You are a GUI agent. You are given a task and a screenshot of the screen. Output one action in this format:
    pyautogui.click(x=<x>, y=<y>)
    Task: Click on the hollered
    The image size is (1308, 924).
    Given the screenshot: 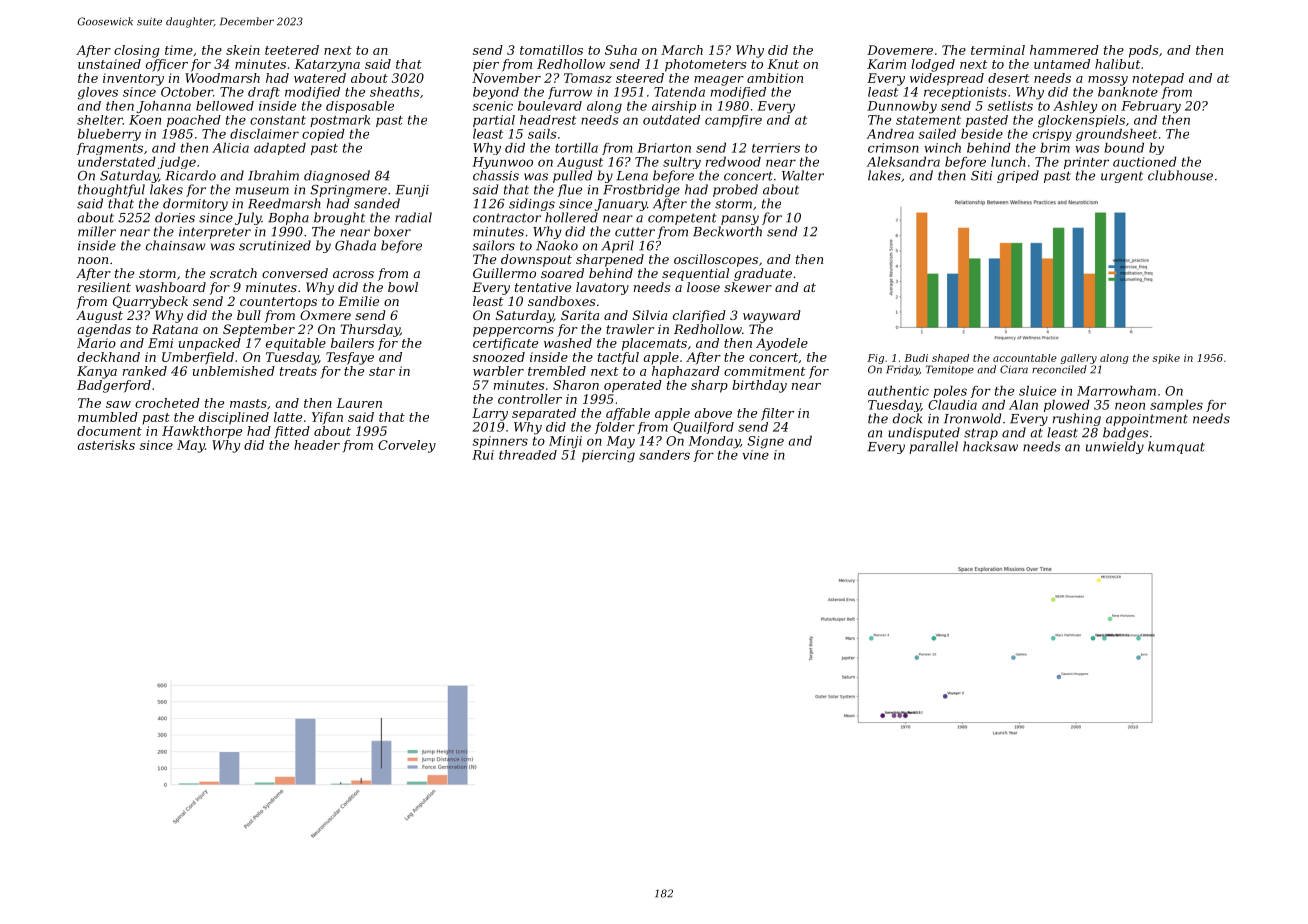 What is the action you would take?
    pyautogui.click(x=571, y=217)
